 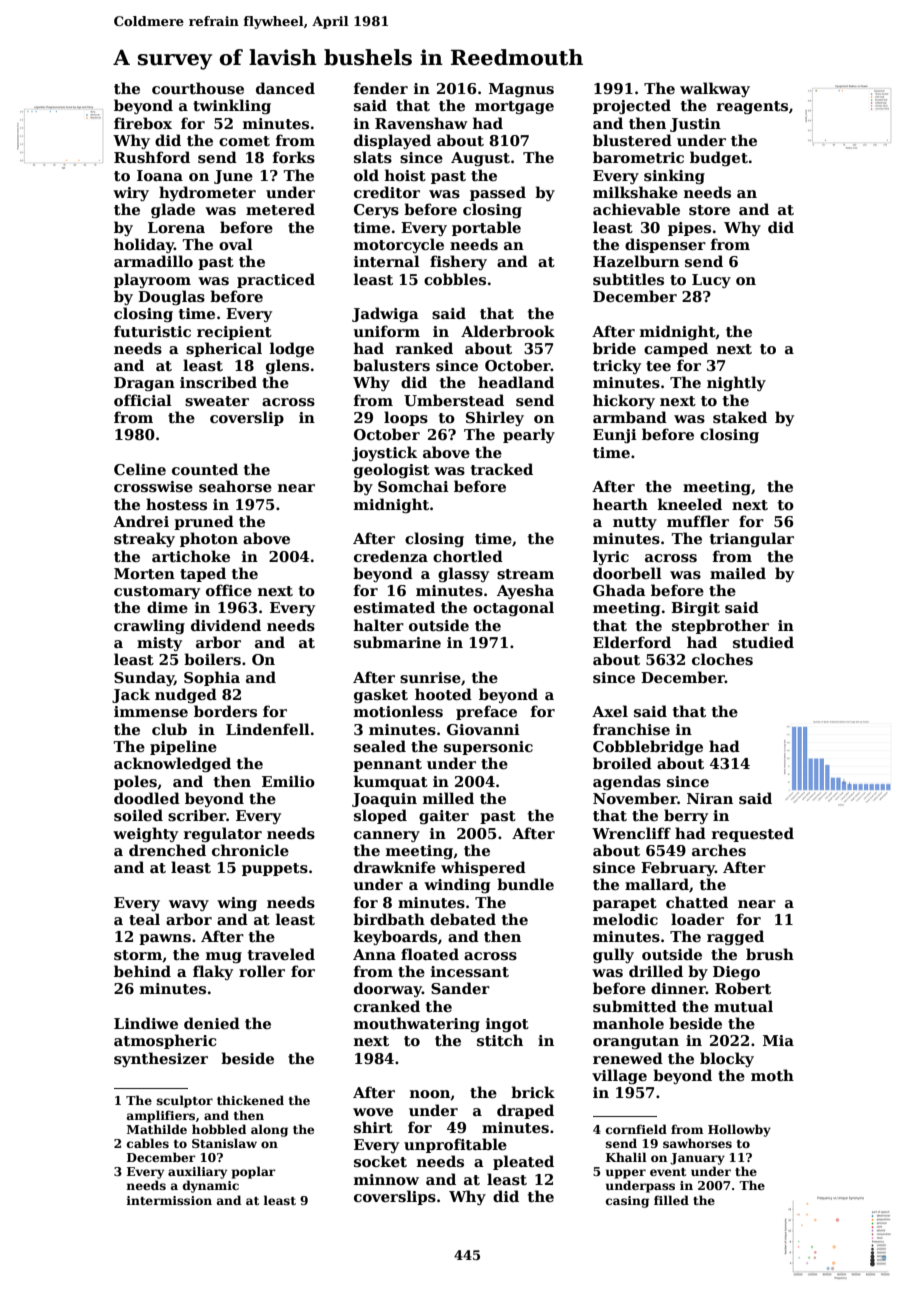 I want to click on holiday, so click(x=144, y=245).
